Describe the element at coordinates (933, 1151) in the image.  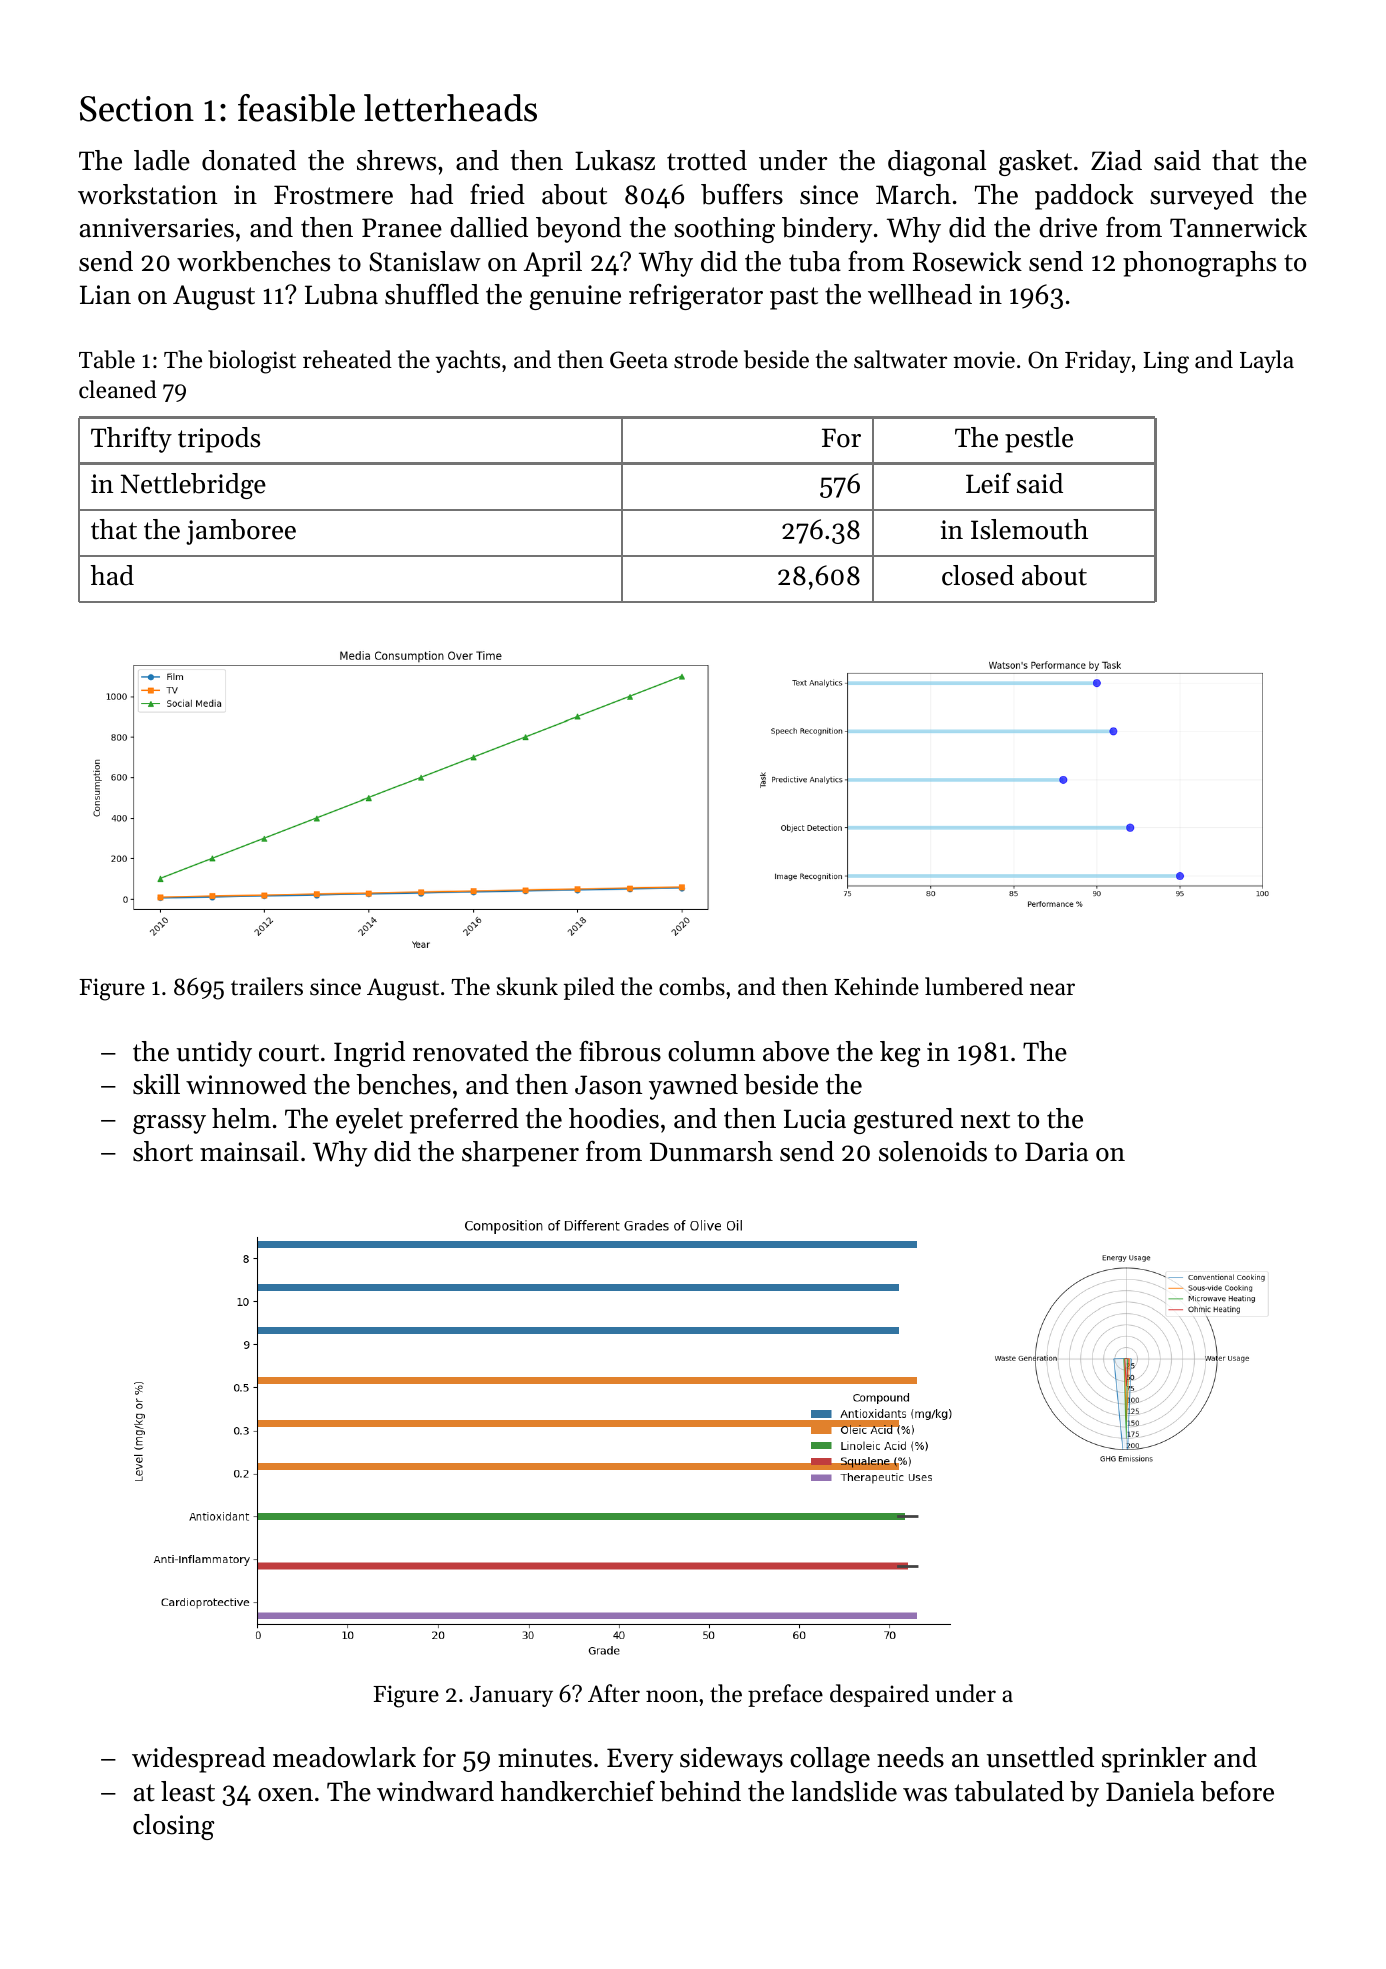
I see `solenoids` at that location.
